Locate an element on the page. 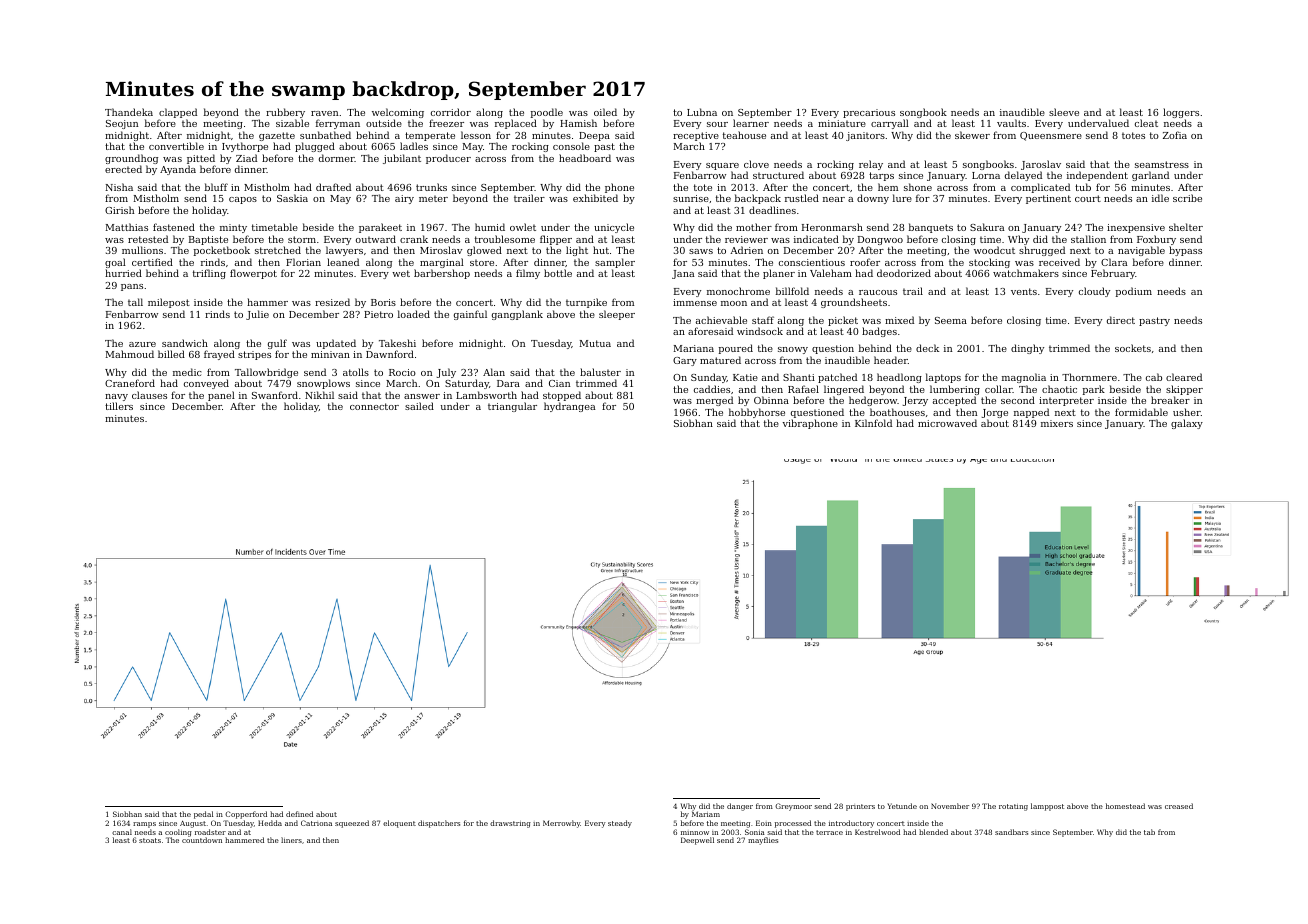  creased is located at coordinates (1179, 806).
